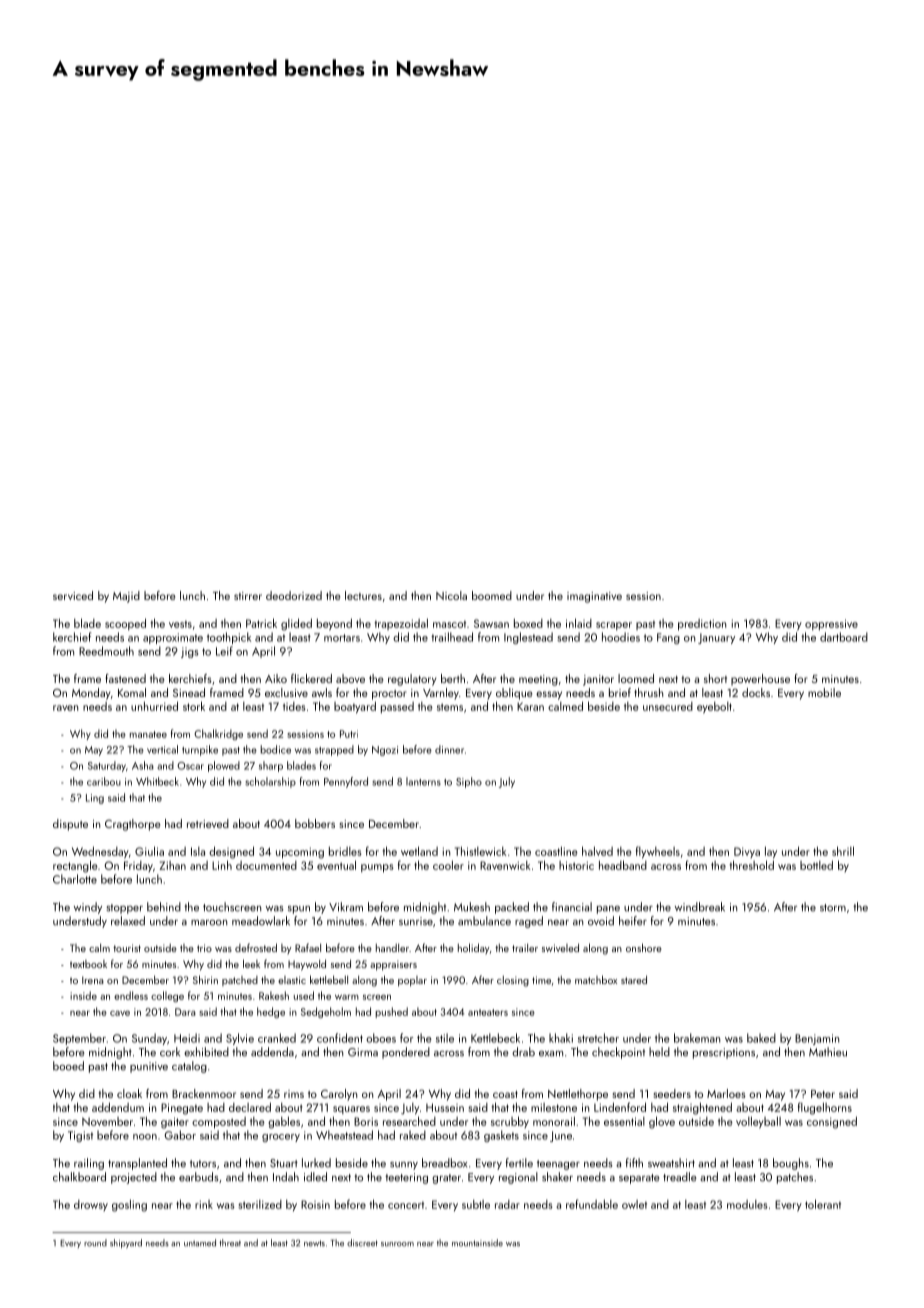 The height and width of the screenshot is (1308, 924). Describe the element at coordinates (73, 595) in the screenshot. I see `serviced` at that location.
